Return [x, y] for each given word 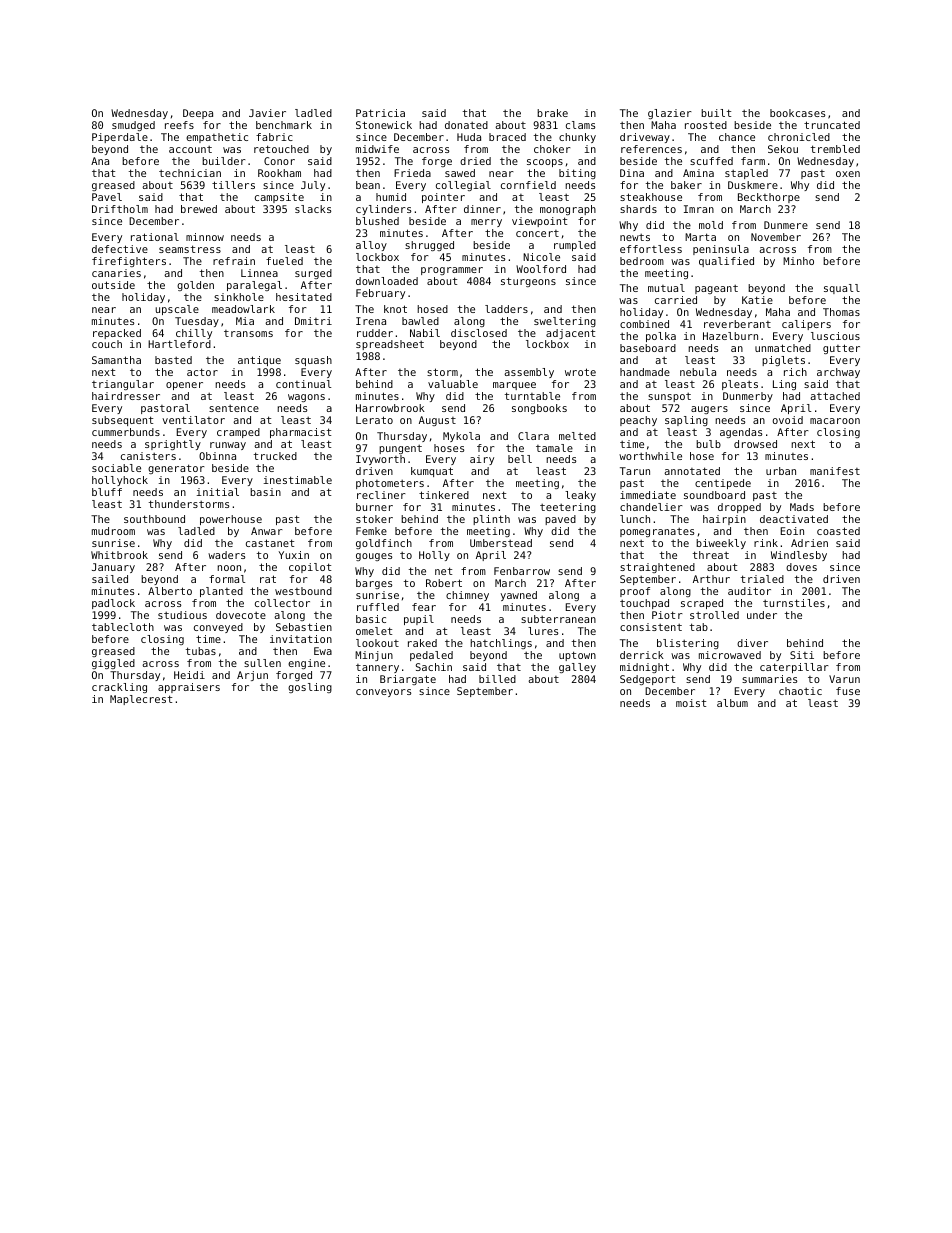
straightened [657, 568]
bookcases [797, 113]
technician [190, 173]
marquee [514, 386]
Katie [757, 300]
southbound [154, 519]
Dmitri [313, 321]
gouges [374, 557]
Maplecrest [141, 700]
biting [577, 174]
